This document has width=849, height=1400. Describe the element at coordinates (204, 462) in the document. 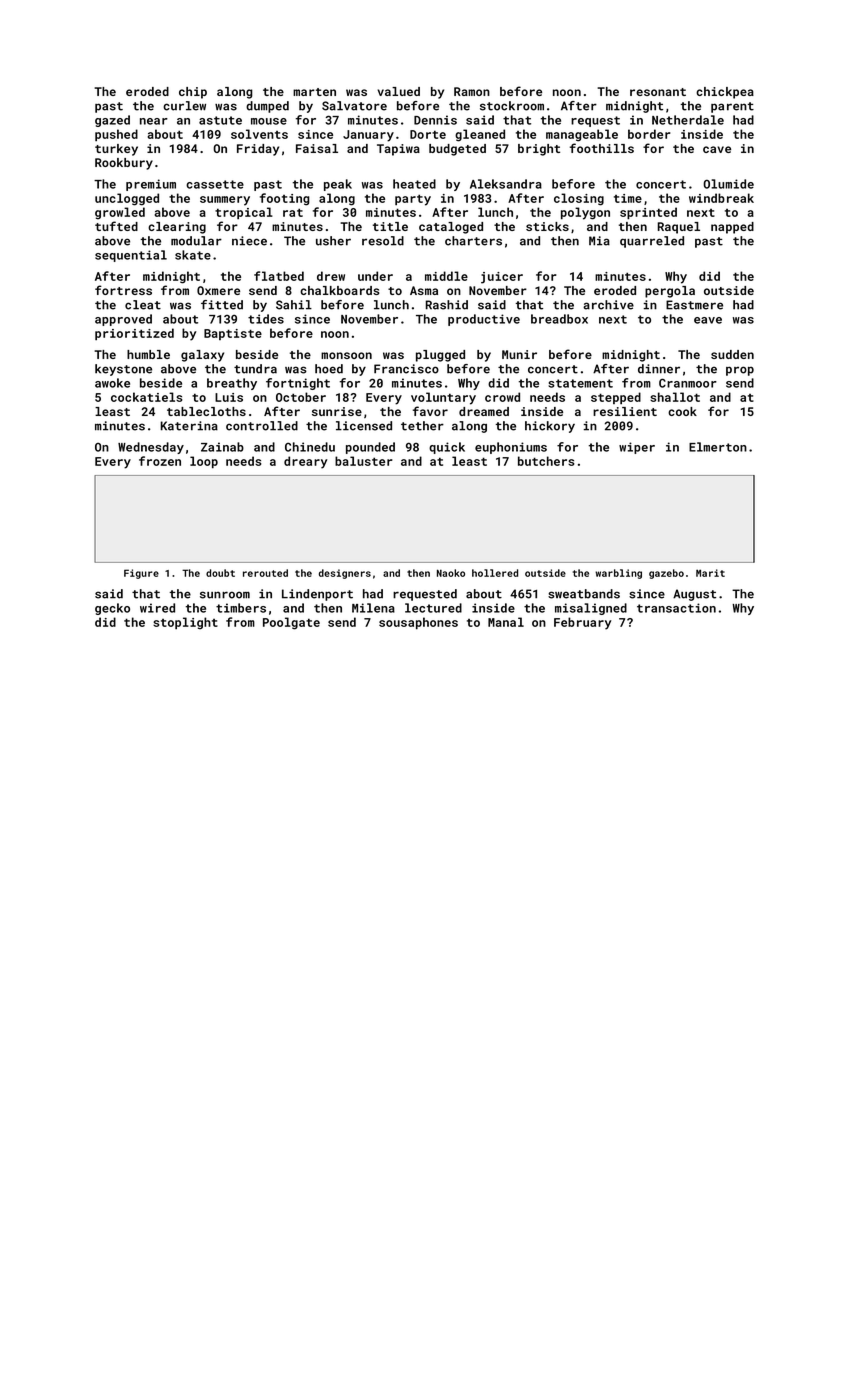

I see `loop` at that location.
